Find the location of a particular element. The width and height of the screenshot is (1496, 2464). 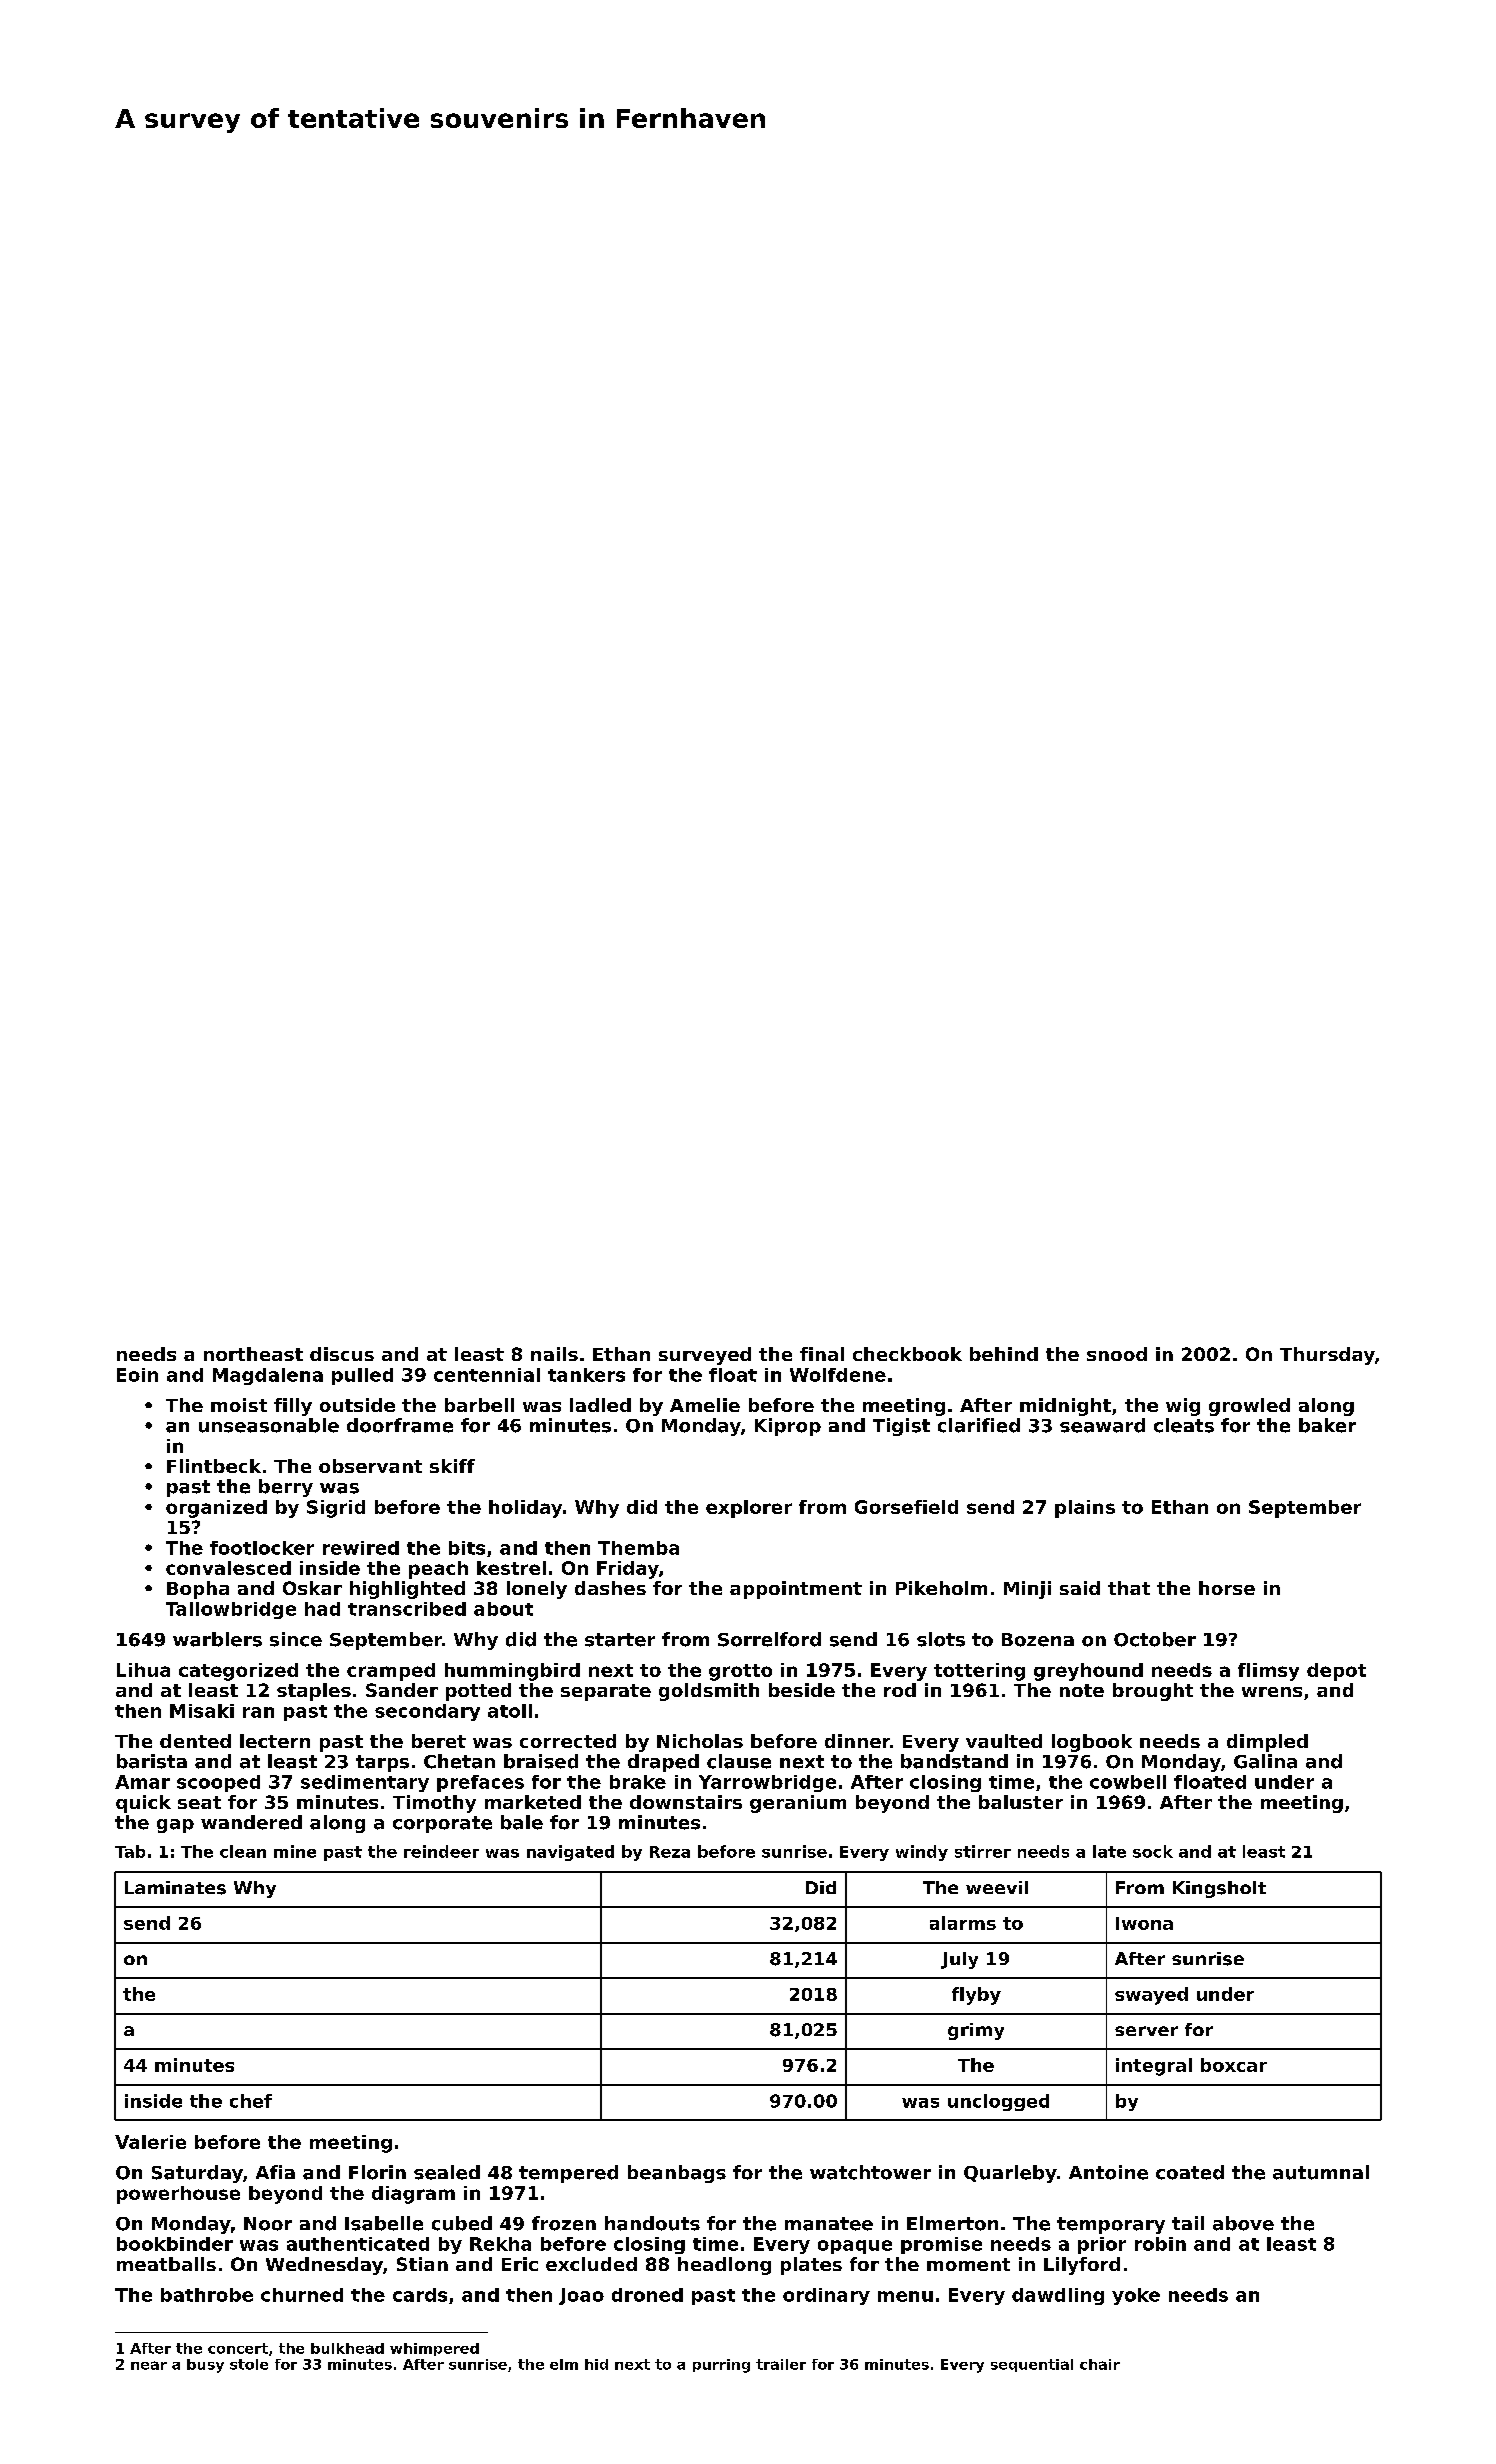

watchtower is located at coordinates (870, 2172).
